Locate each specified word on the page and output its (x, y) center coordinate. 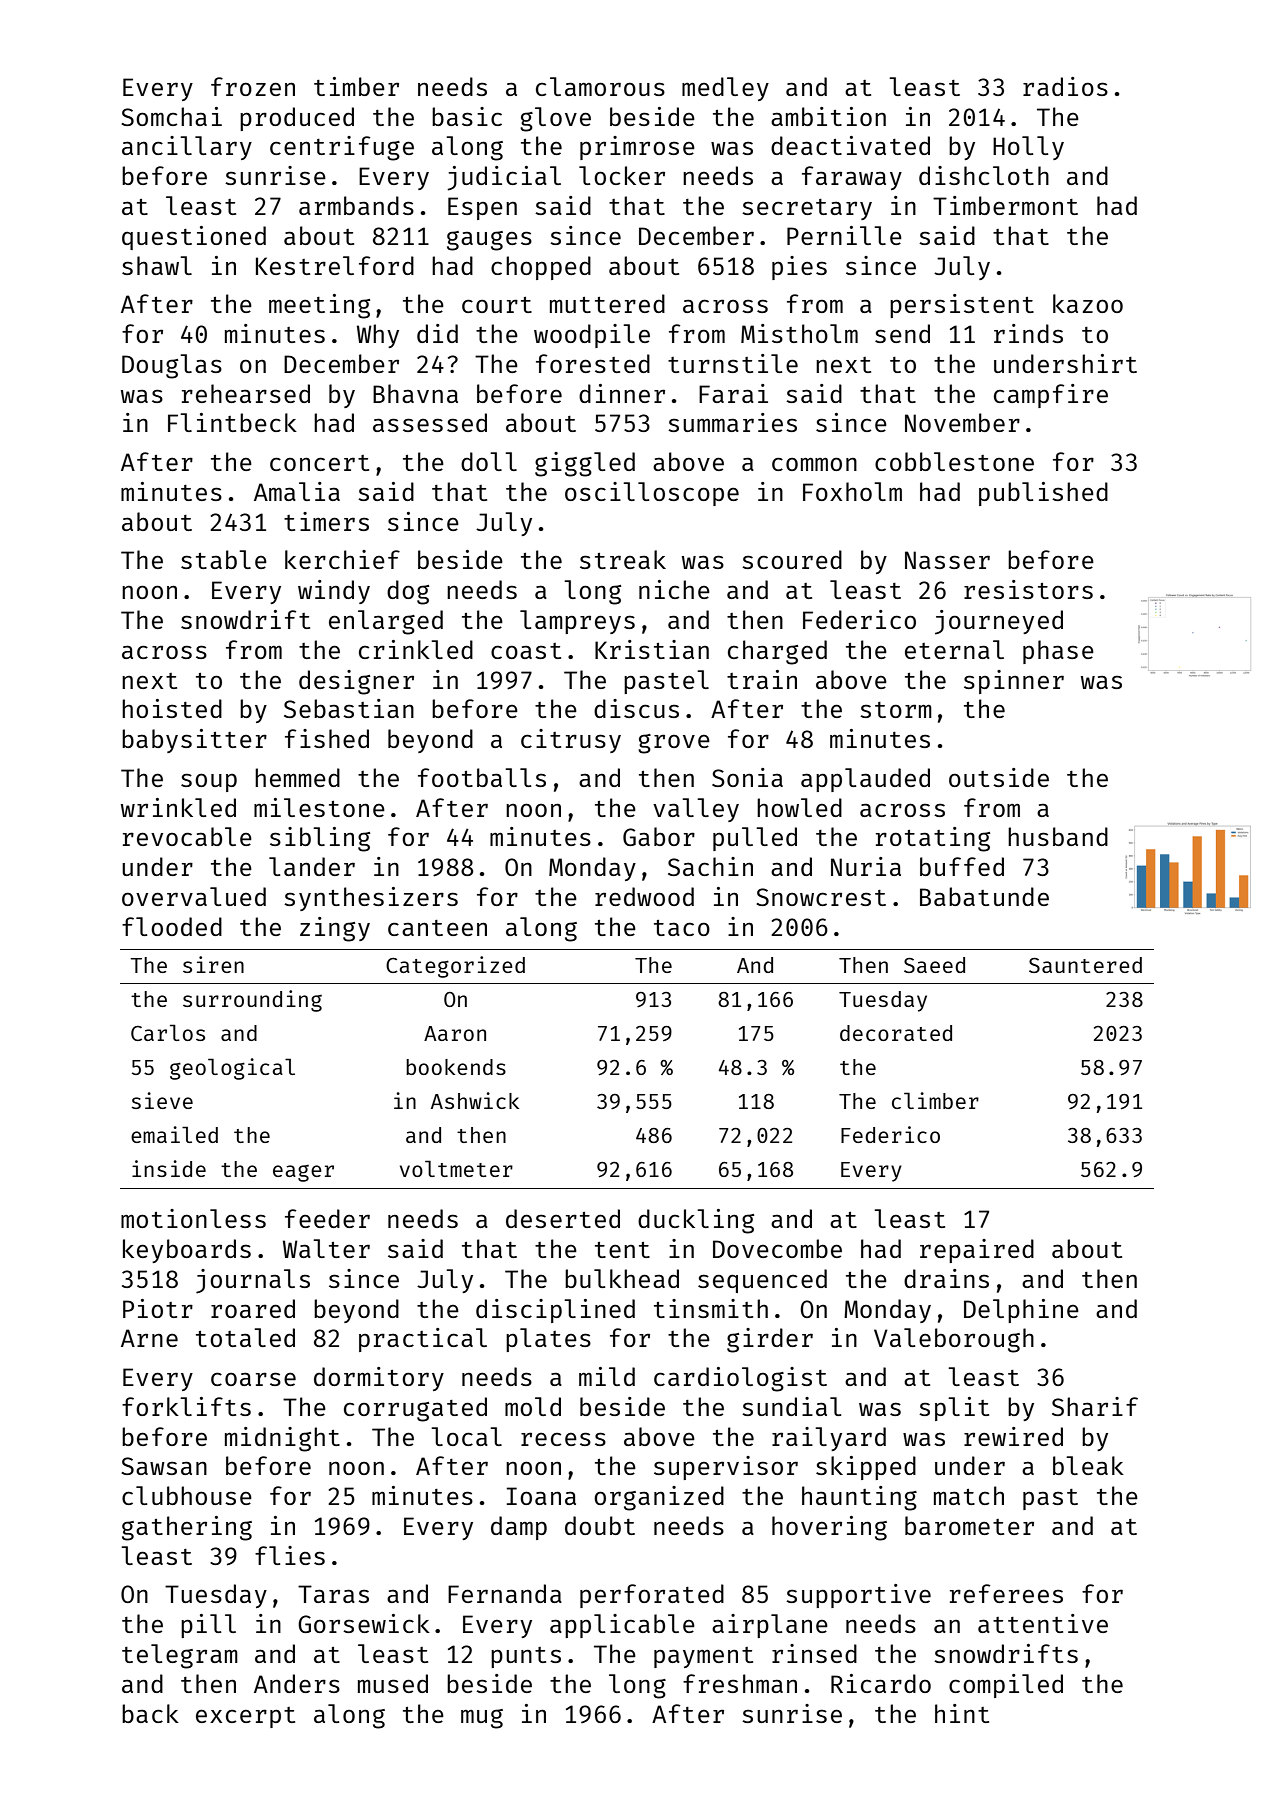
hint (962, 1713)
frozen (253, 86)
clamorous (600, 86)
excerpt (245, 1717)
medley (725, 89)
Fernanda (505, 1593)
